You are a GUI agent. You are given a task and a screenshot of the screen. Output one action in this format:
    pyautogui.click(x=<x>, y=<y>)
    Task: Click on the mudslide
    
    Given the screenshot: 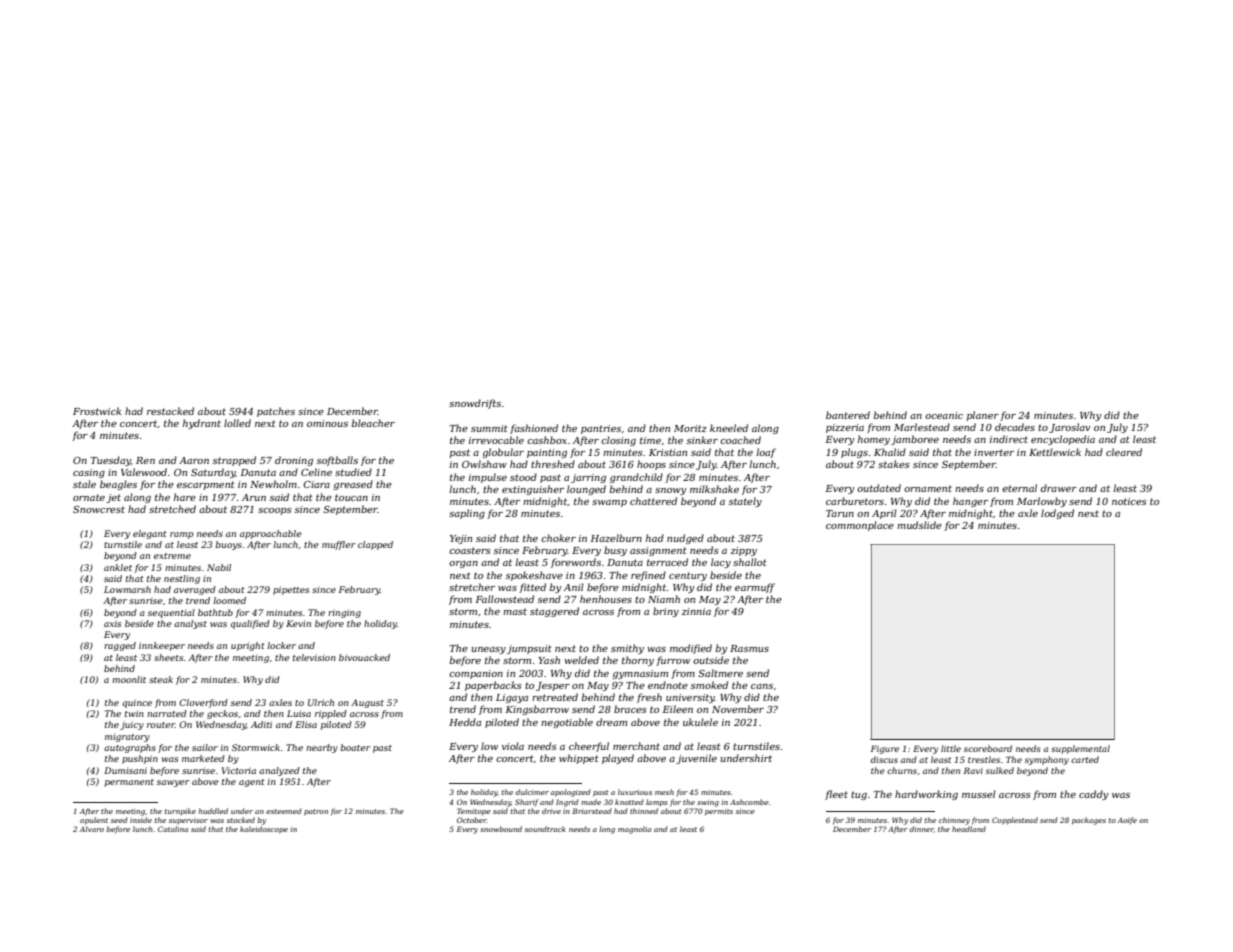 What is the action you would take?
    pyautogui.click(x=919, y=525)
